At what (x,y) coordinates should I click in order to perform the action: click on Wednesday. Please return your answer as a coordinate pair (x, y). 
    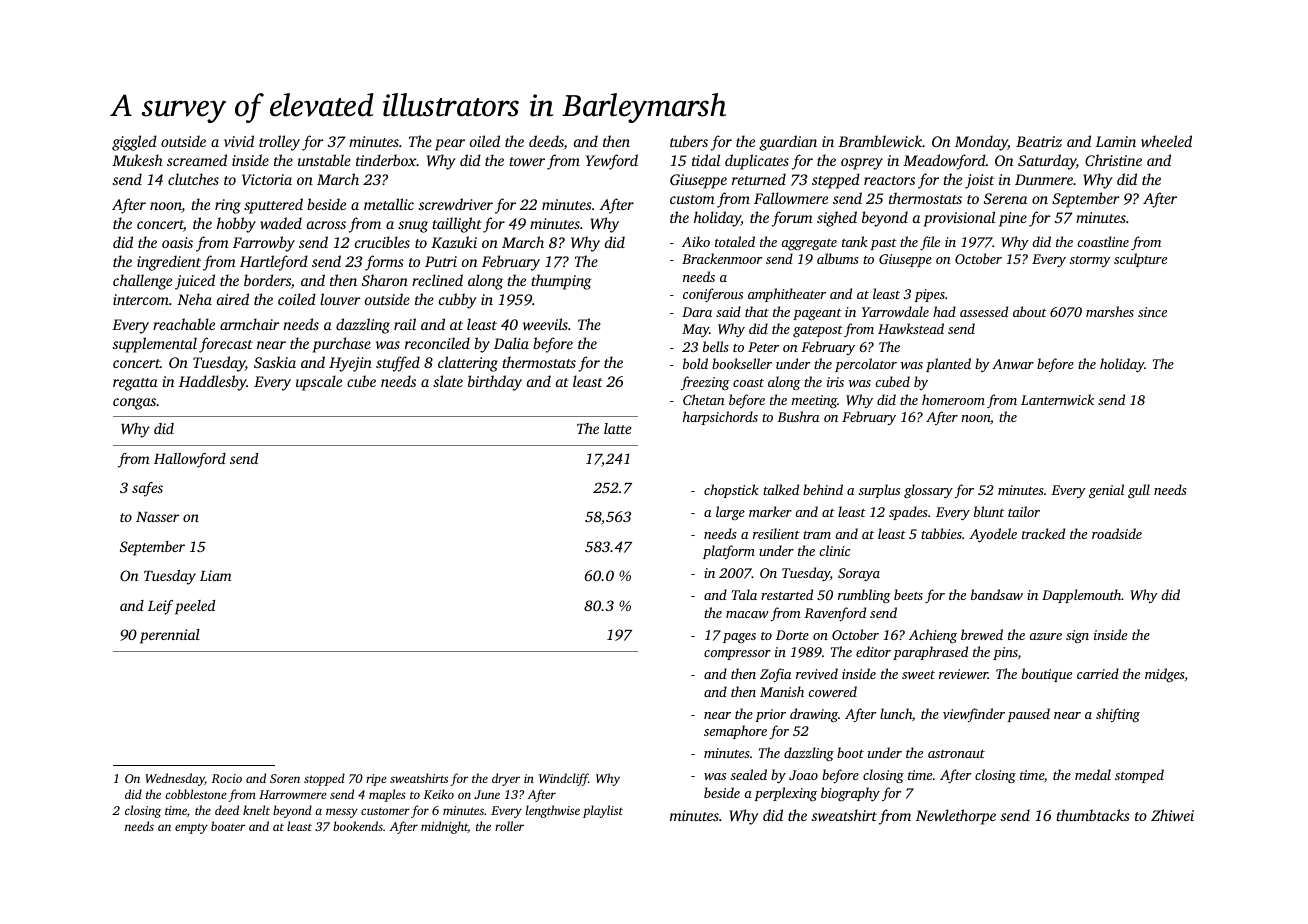
    Looking at the image, I should click on (175, 779).
